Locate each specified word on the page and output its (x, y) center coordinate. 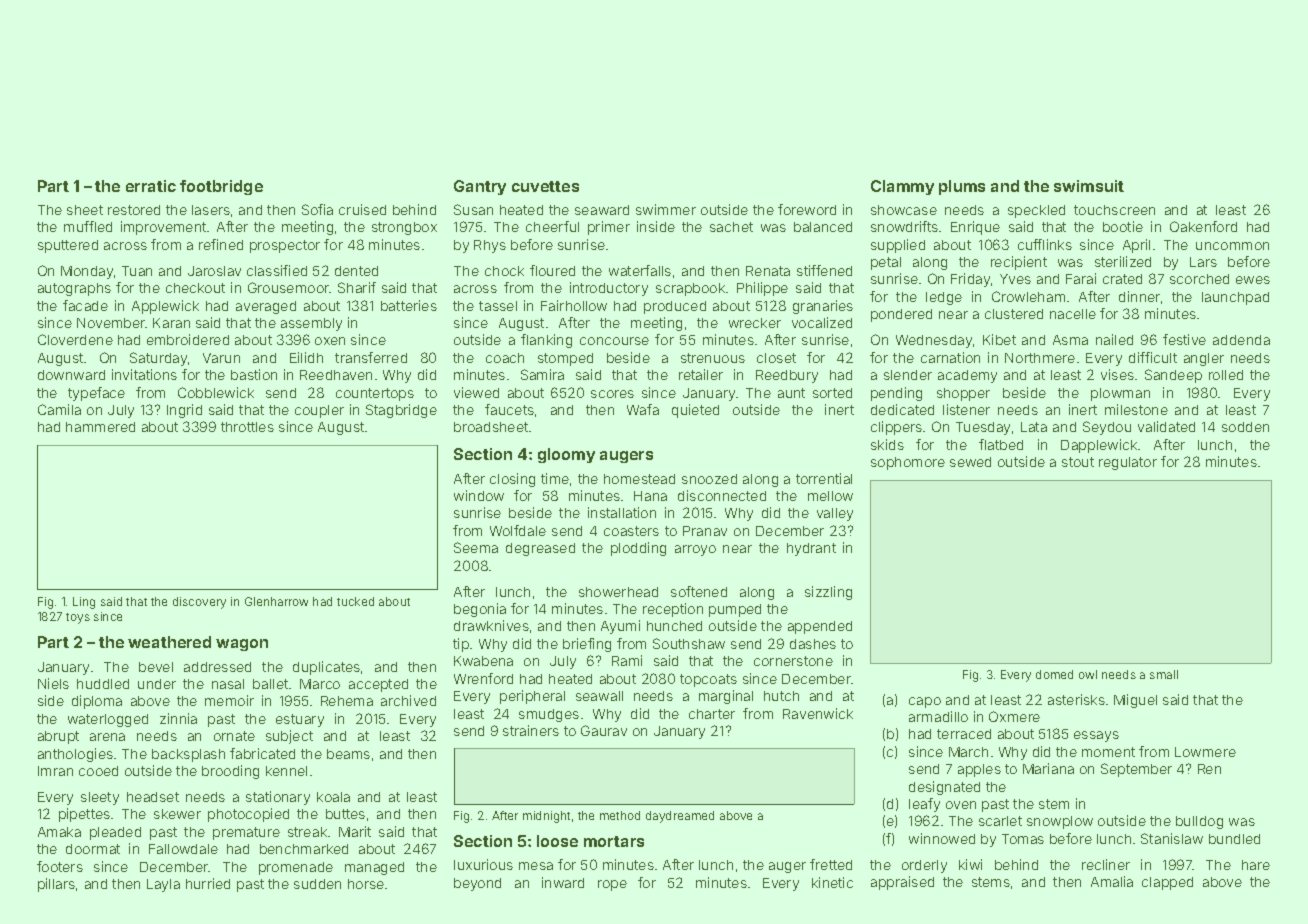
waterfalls (640, 270)
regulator (1128, 463)
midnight (546, 817)
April (1136, 246)
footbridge (221, 187)
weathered (169, 642)
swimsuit (1089, 186)
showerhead (618, 592)
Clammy (902, 187)
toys (78, 618)
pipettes (84, 815)
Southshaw (689, 643)
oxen (330, 341)
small (1164, 674)
